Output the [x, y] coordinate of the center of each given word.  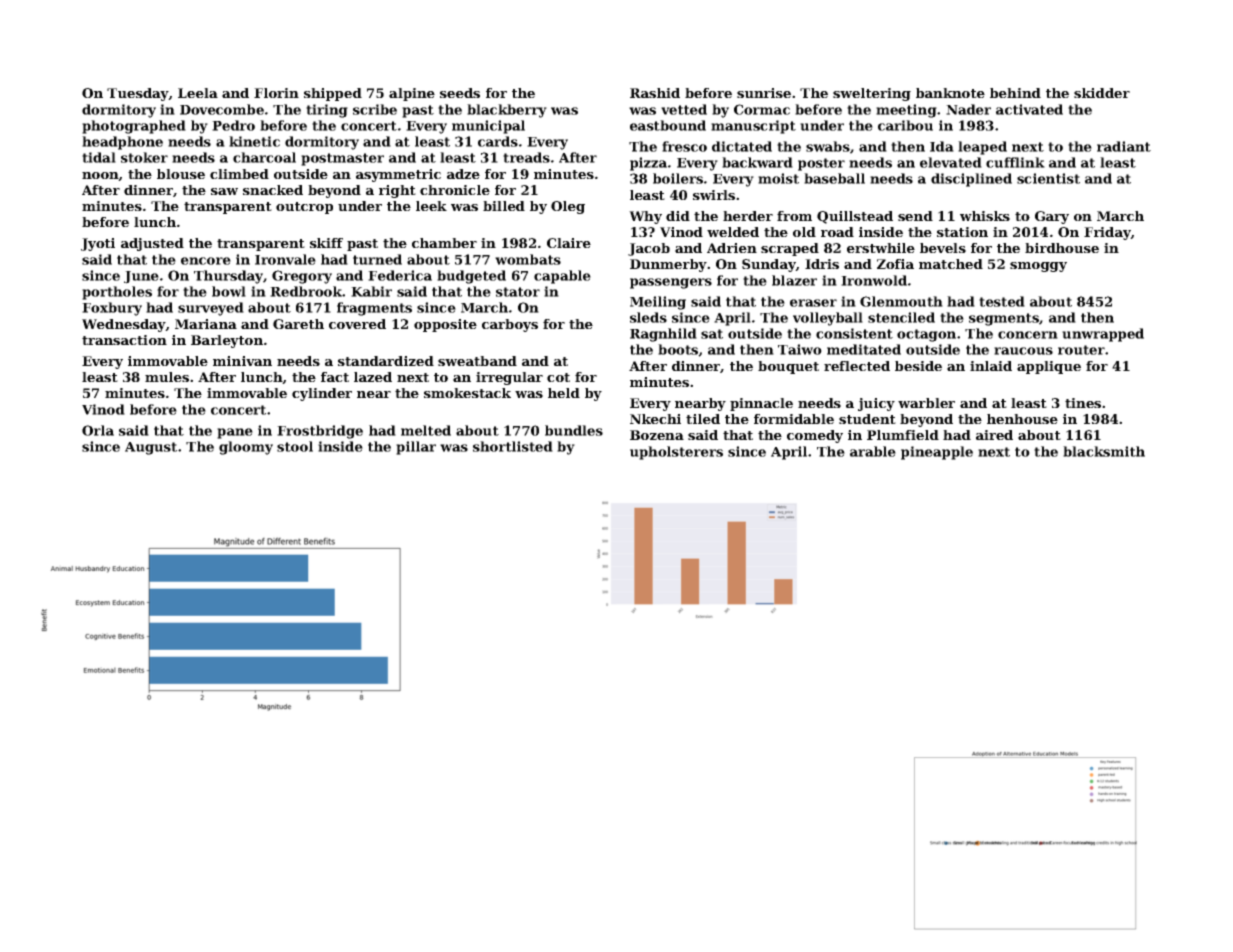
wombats [528, 259]
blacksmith [1104, 451]
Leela [198, 93]
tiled [703, 419]
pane [235, 433]
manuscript [753, 127]
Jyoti [98, 244]
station [962, 232]
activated [1029, 109]
